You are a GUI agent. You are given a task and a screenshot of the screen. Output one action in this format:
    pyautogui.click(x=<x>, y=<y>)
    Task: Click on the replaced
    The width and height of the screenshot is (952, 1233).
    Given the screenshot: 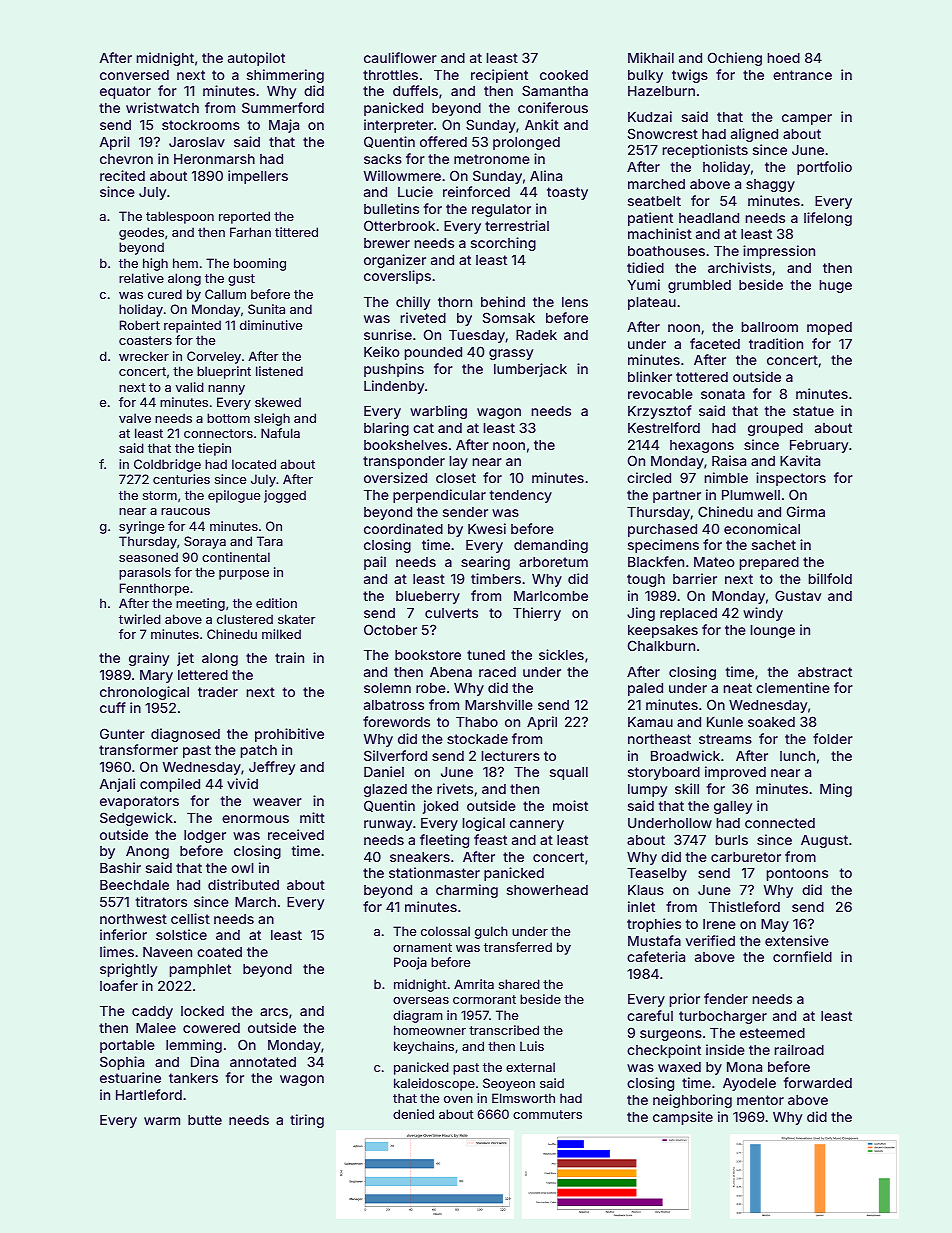 What is the action you would take?
    pyautogui.click(x=688, y=614)
